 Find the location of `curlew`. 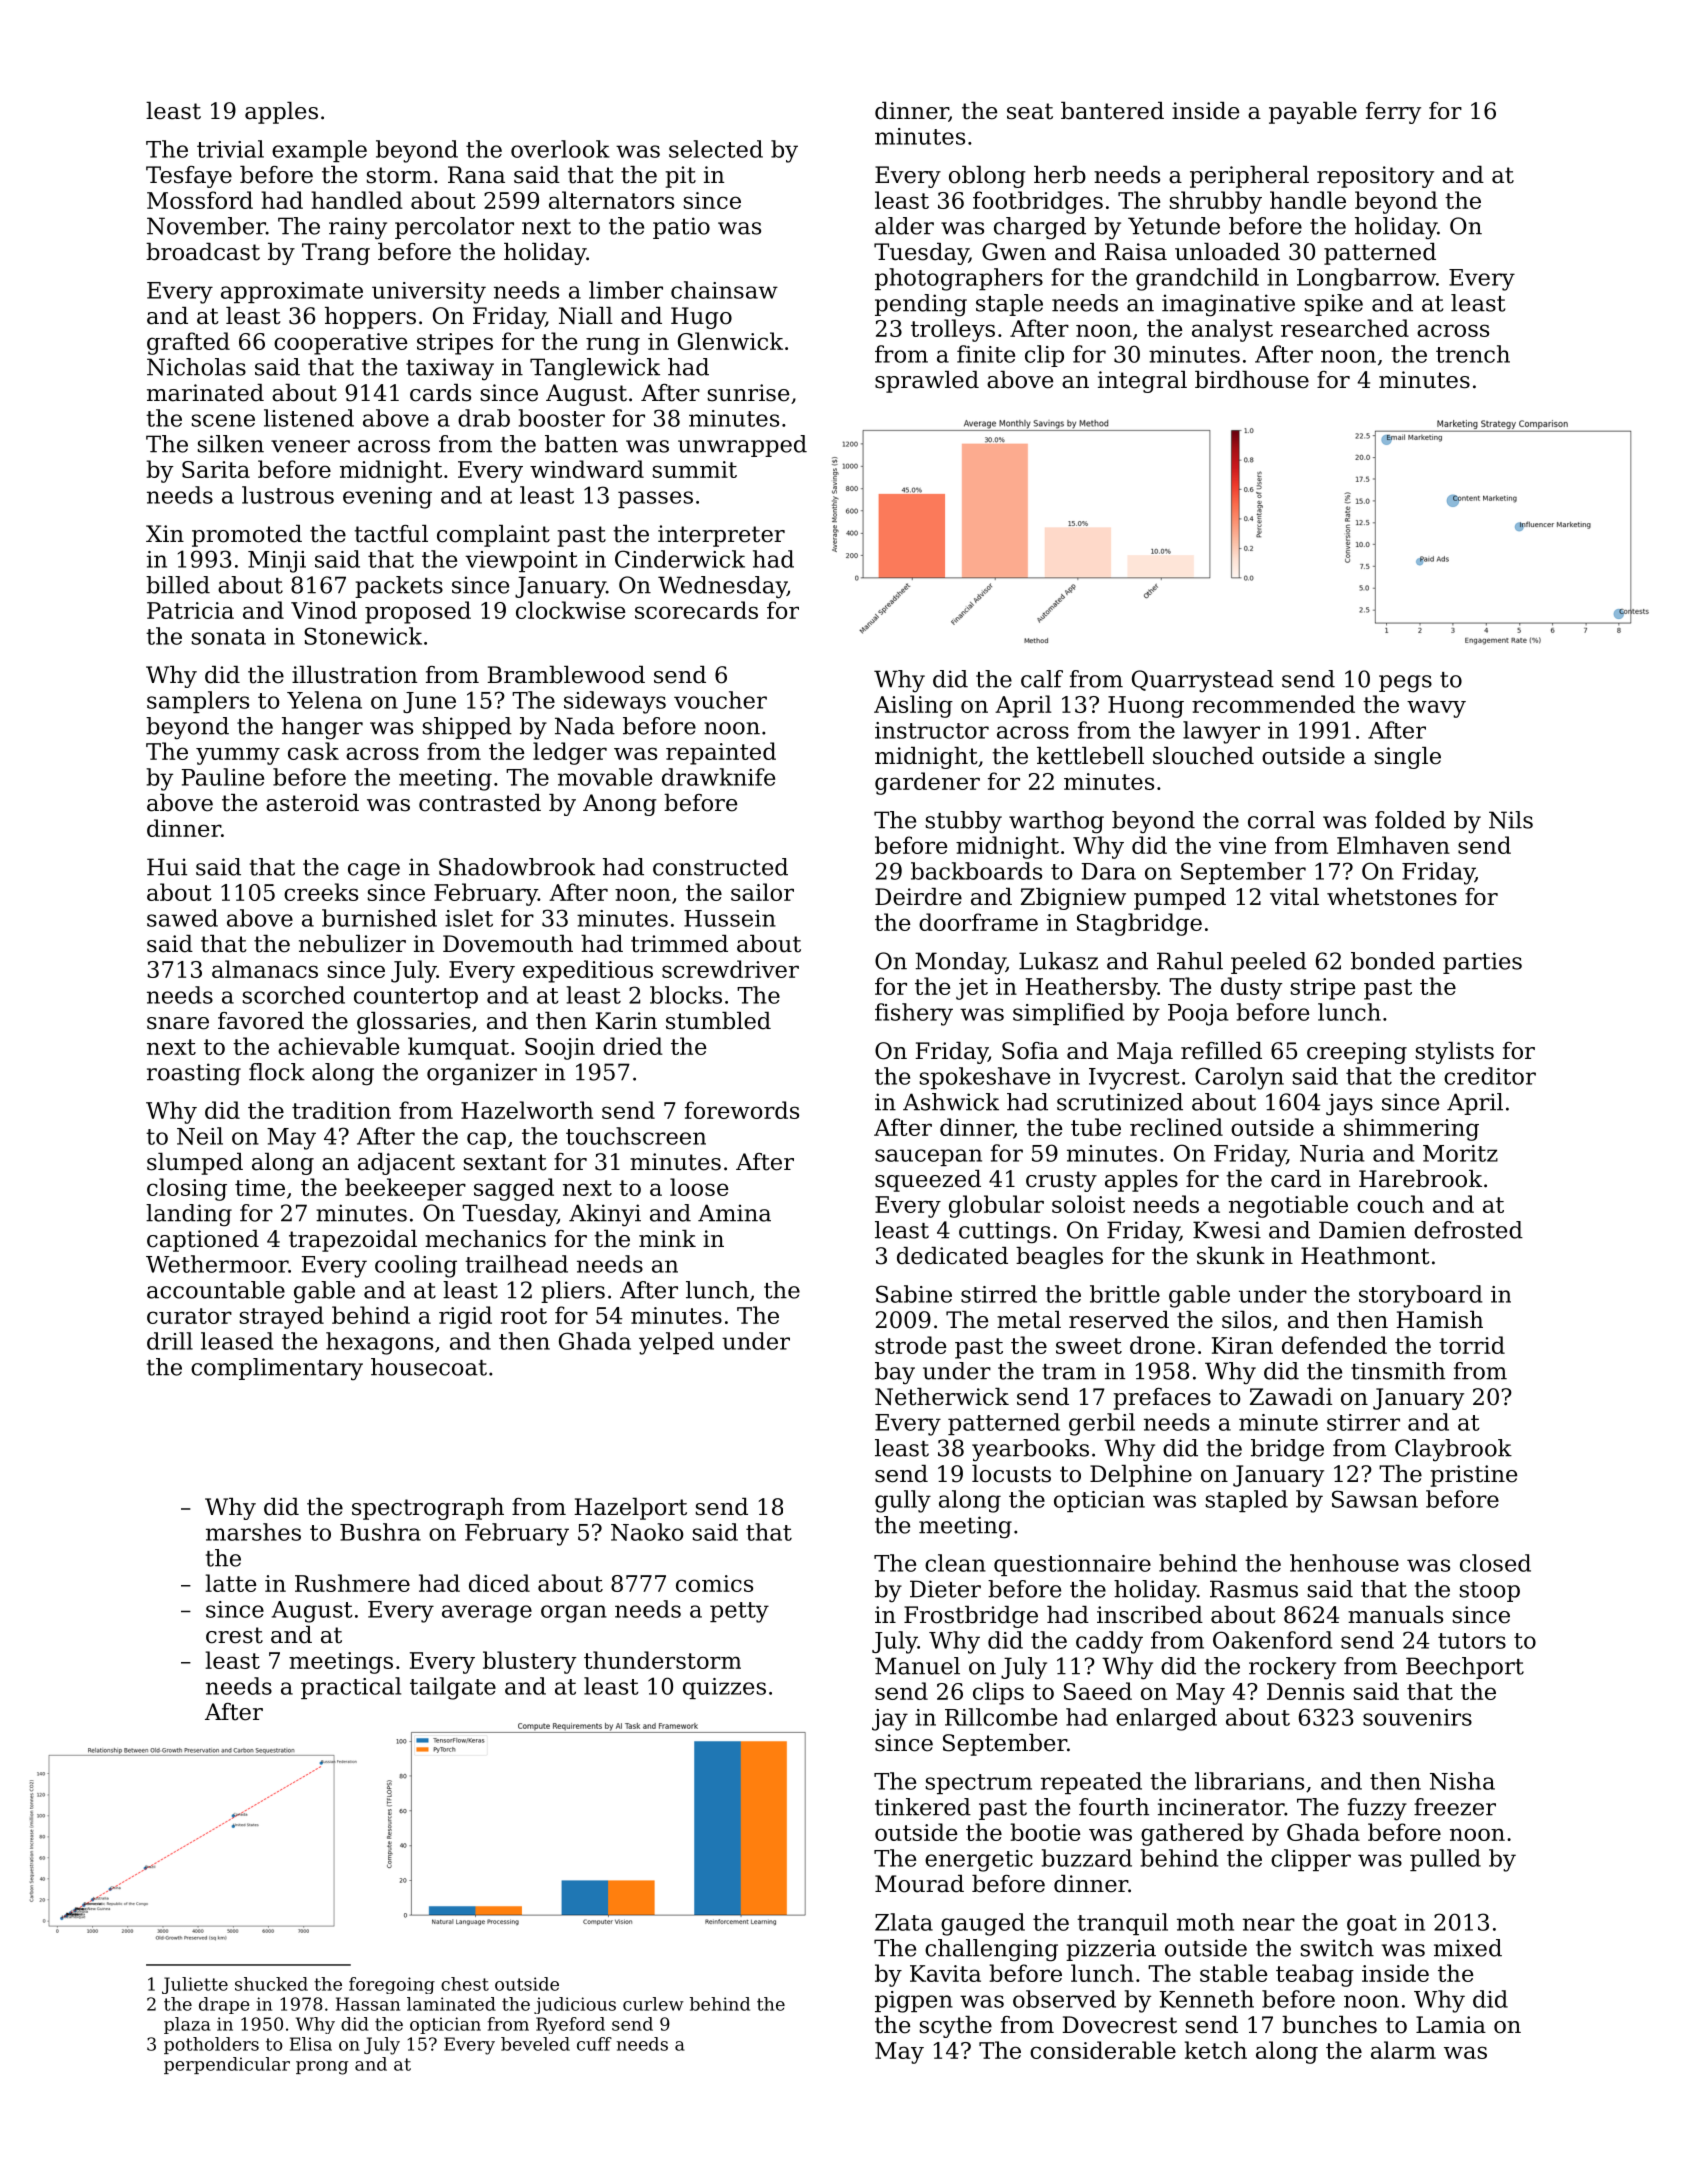

curlew is located at coordinates (653, 2004).
